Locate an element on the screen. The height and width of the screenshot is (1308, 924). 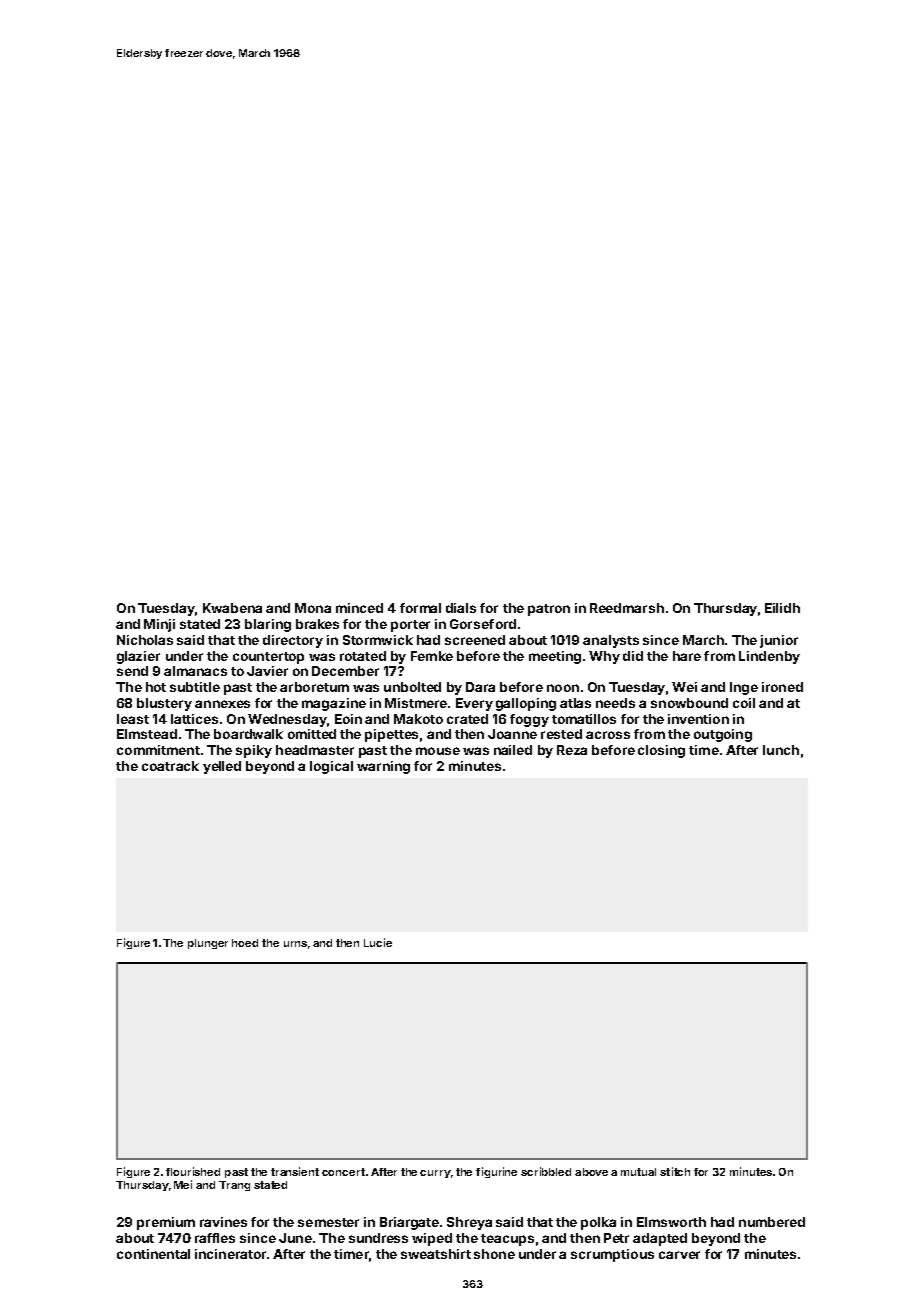
closing is located at coordinates (661, 751).
